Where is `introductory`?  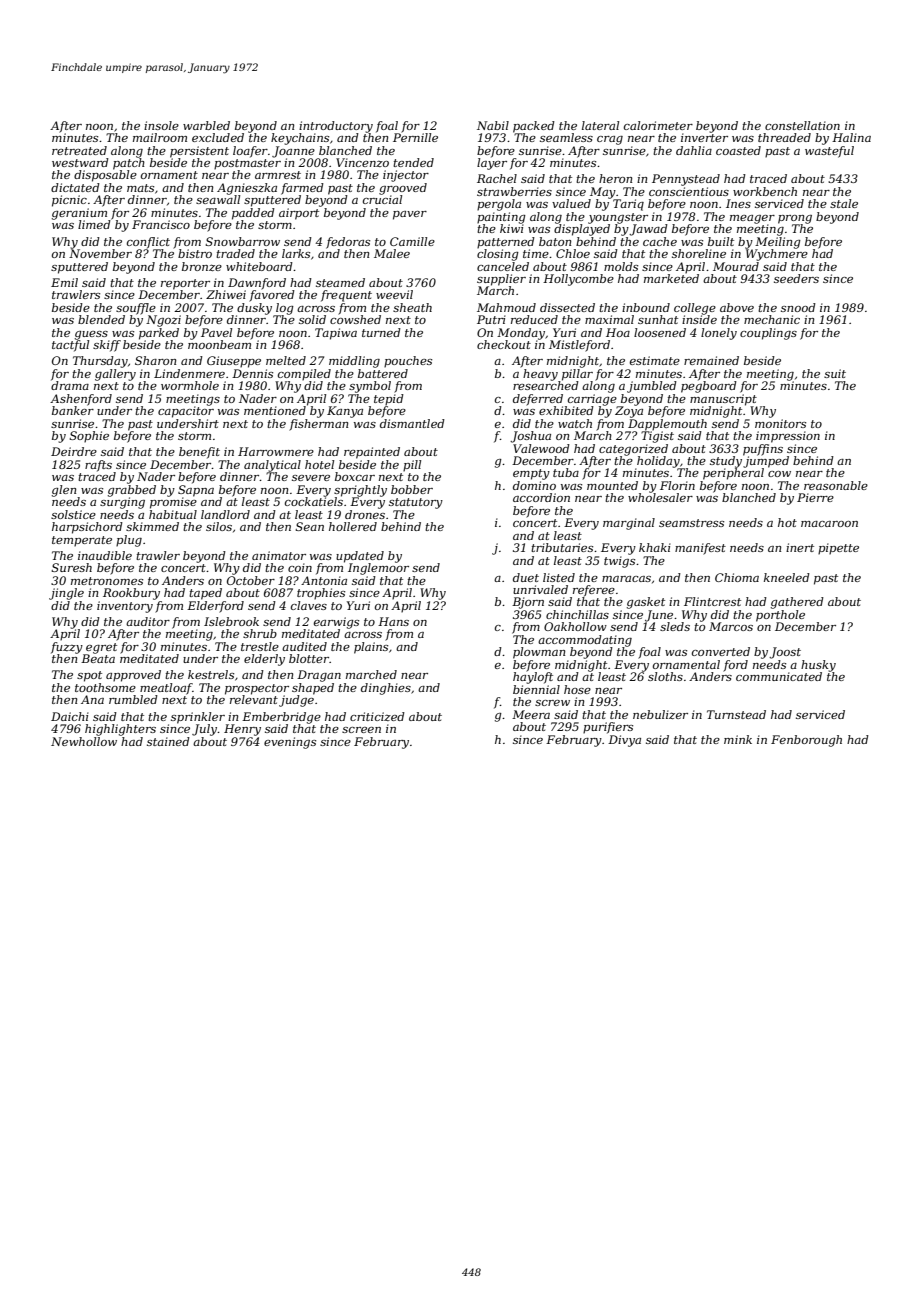 introductory is located at coordinates (336, 127).
